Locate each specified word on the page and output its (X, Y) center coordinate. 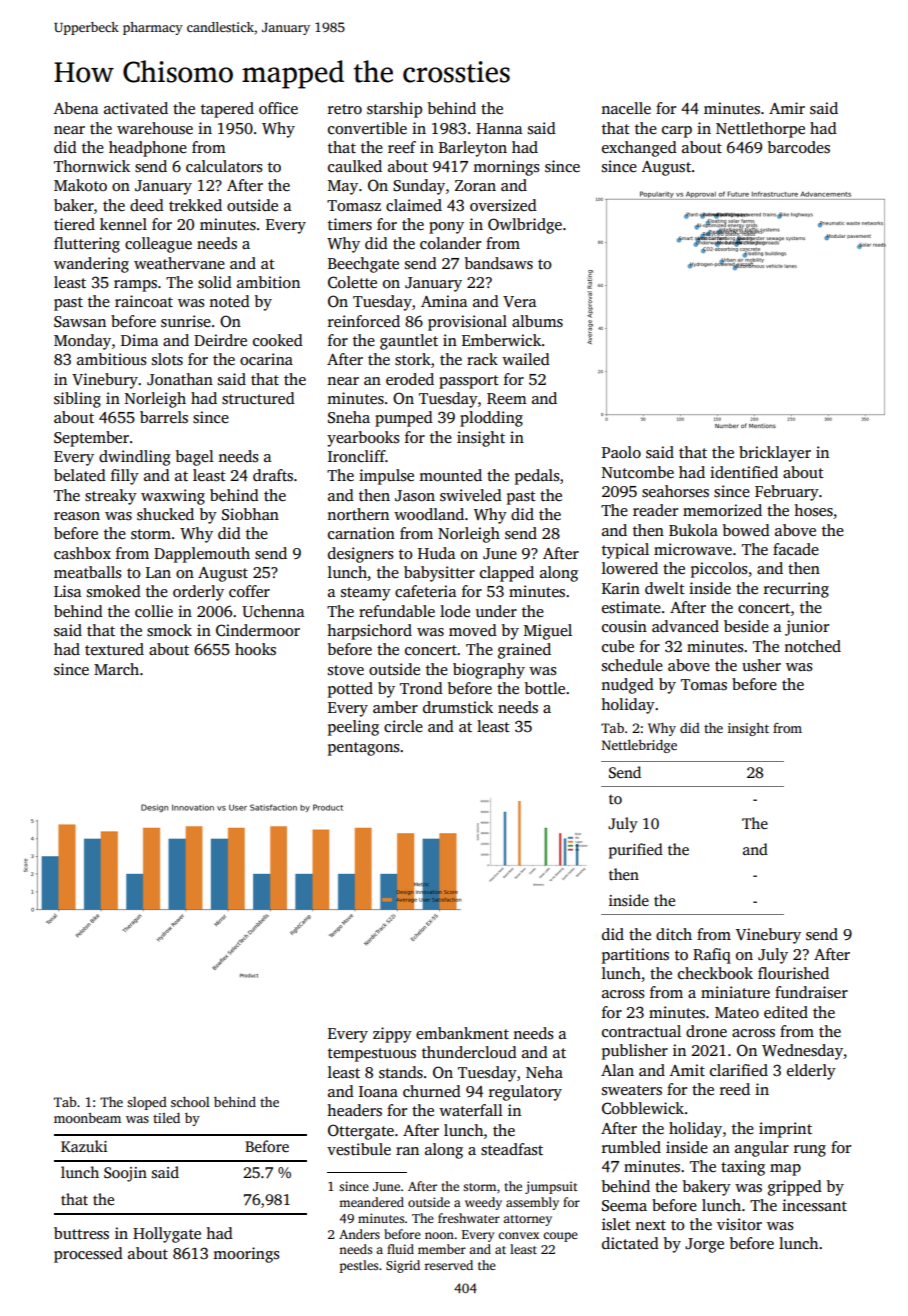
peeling (353, 728)
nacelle (626, 108)
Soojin (125, 1174)
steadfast (512, 1149)
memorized (722, 510)
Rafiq (712, 956)
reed (735, 1089)
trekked (195, 205)
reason (77, 516)
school (190, 1102)
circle (403, 726)
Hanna (499, 128)
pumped (404, 419)
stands (401, 1072)
